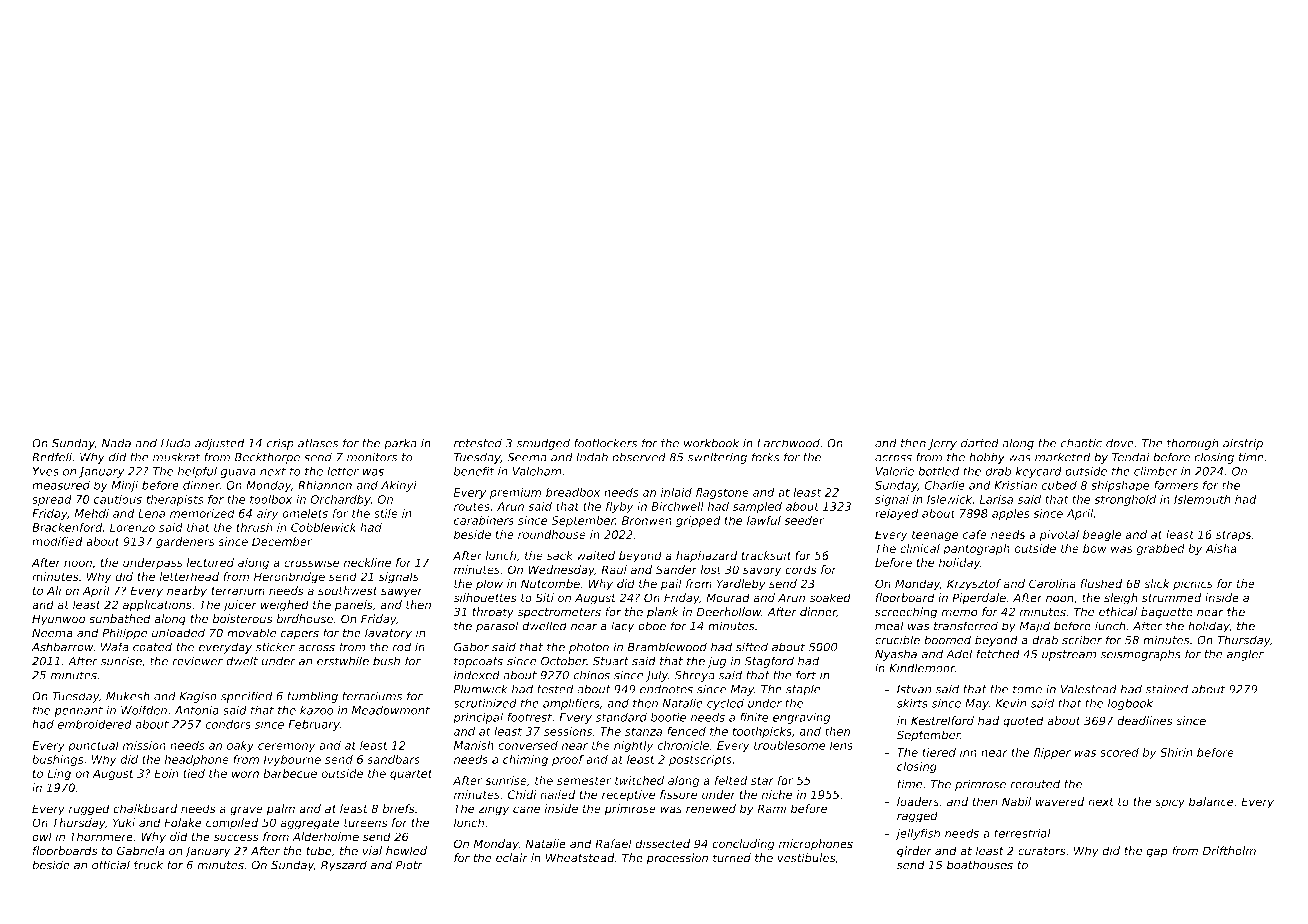  I want to click on condors, so click(228, 724).
